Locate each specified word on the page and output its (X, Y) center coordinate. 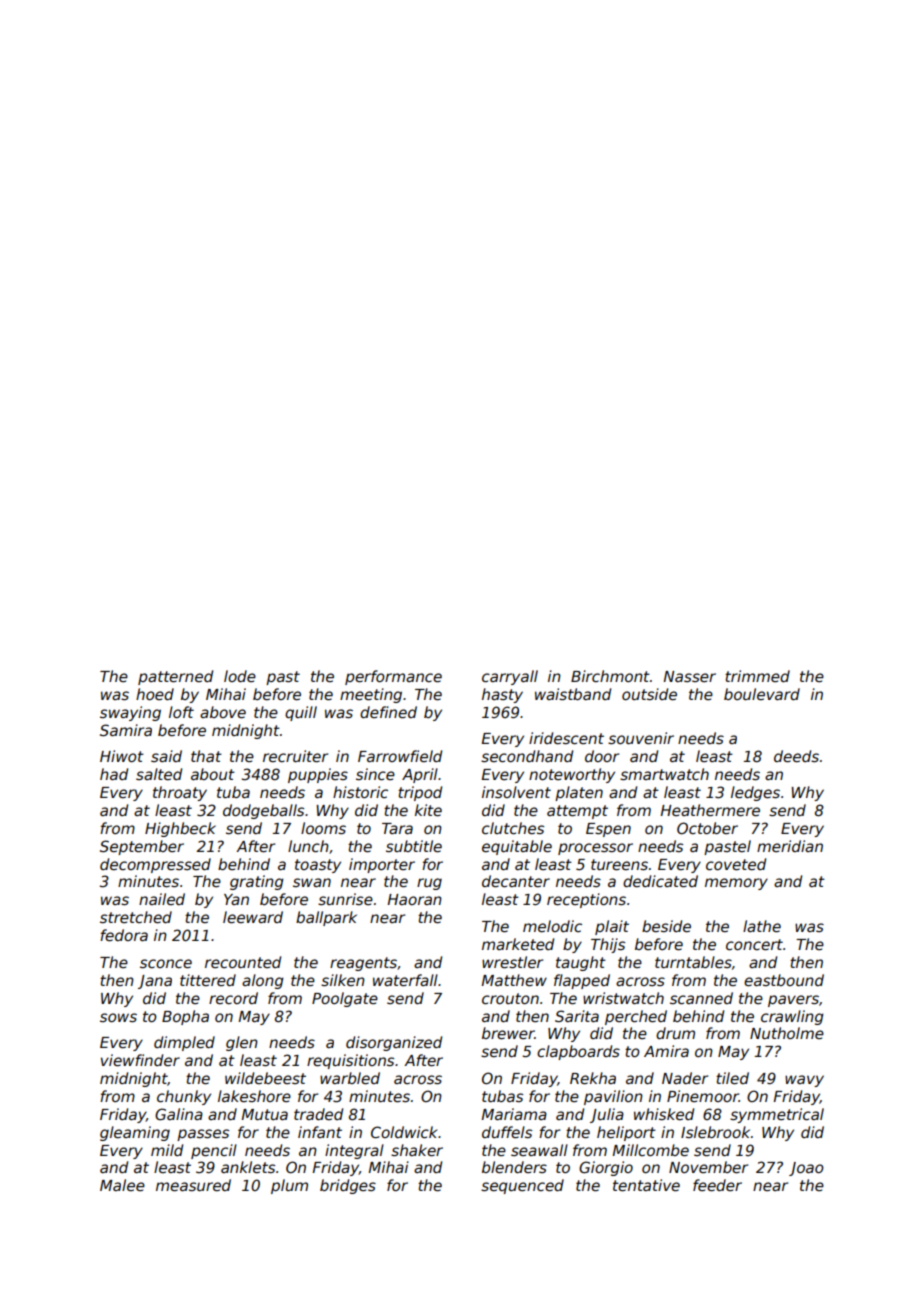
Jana (155, 982)
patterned (175, 677)
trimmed (757, 676)
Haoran (414, 899)
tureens (619, 864)
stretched (136, 917)
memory (736, 884)
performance (393, 677)
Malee (122, 1185)
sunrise (345, 899)
